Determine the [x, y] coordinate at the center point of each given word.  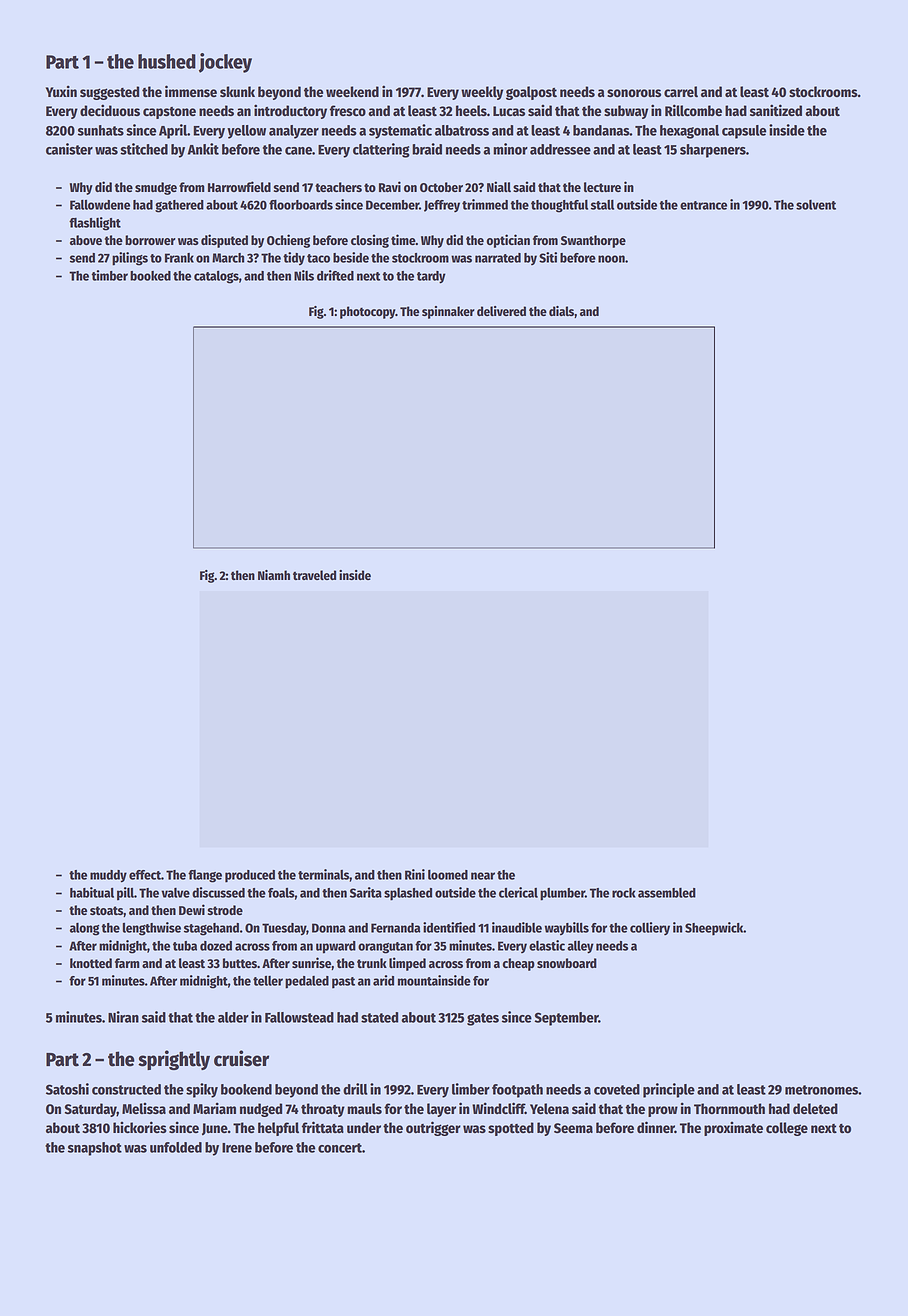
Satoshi [67, 1089]
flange [205, 876]
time [403, 239]
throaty [323, 1110]
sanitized [776, 110]
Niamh [274, 575]
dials [561, 311]
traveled [314, 575]
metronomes [822, 1090]
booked [150, 276]
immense [191, 91]
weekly [482, 93]
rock [624, 893]
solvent [816, 205]
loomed [448, 875]
